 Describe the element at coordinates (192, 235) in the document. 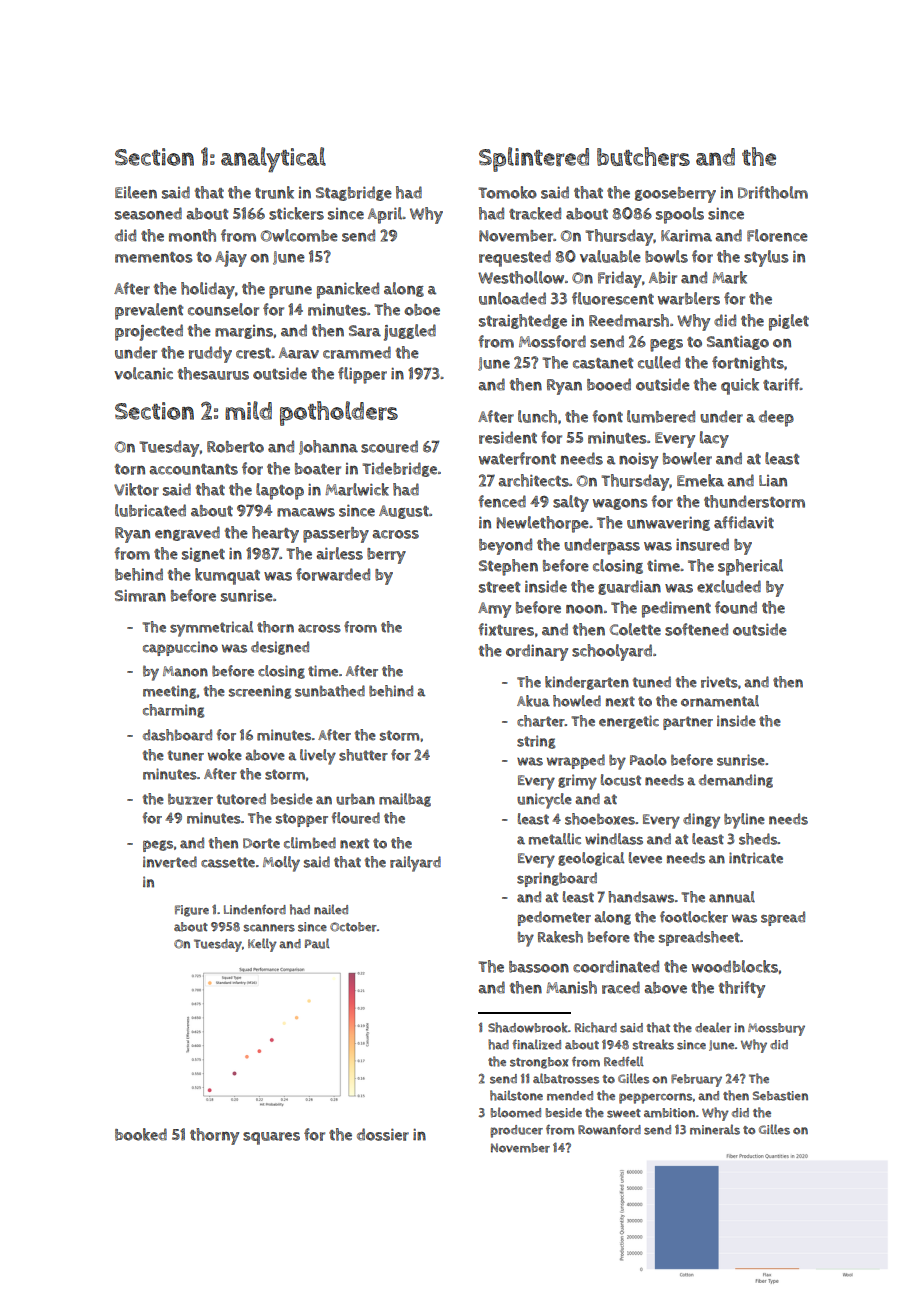

I see `month` at that location.
